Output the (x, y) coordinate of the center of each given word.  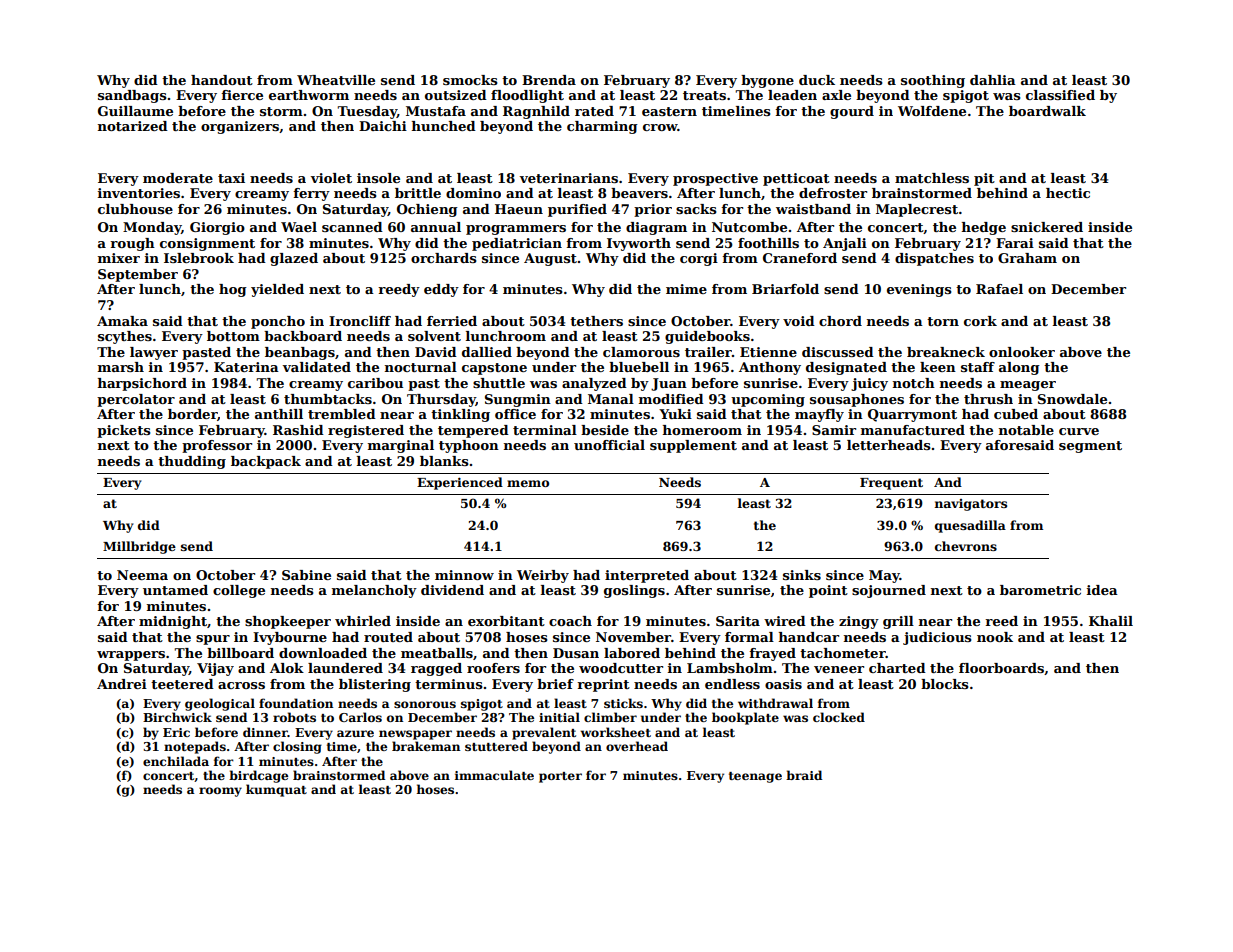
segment (1090, 447)
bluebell (639, 367)
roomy (220, 792)
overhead (637, 746)
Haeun (519, 209)
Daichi (383, 126)
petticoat (796, 179)
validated (316, 367)
